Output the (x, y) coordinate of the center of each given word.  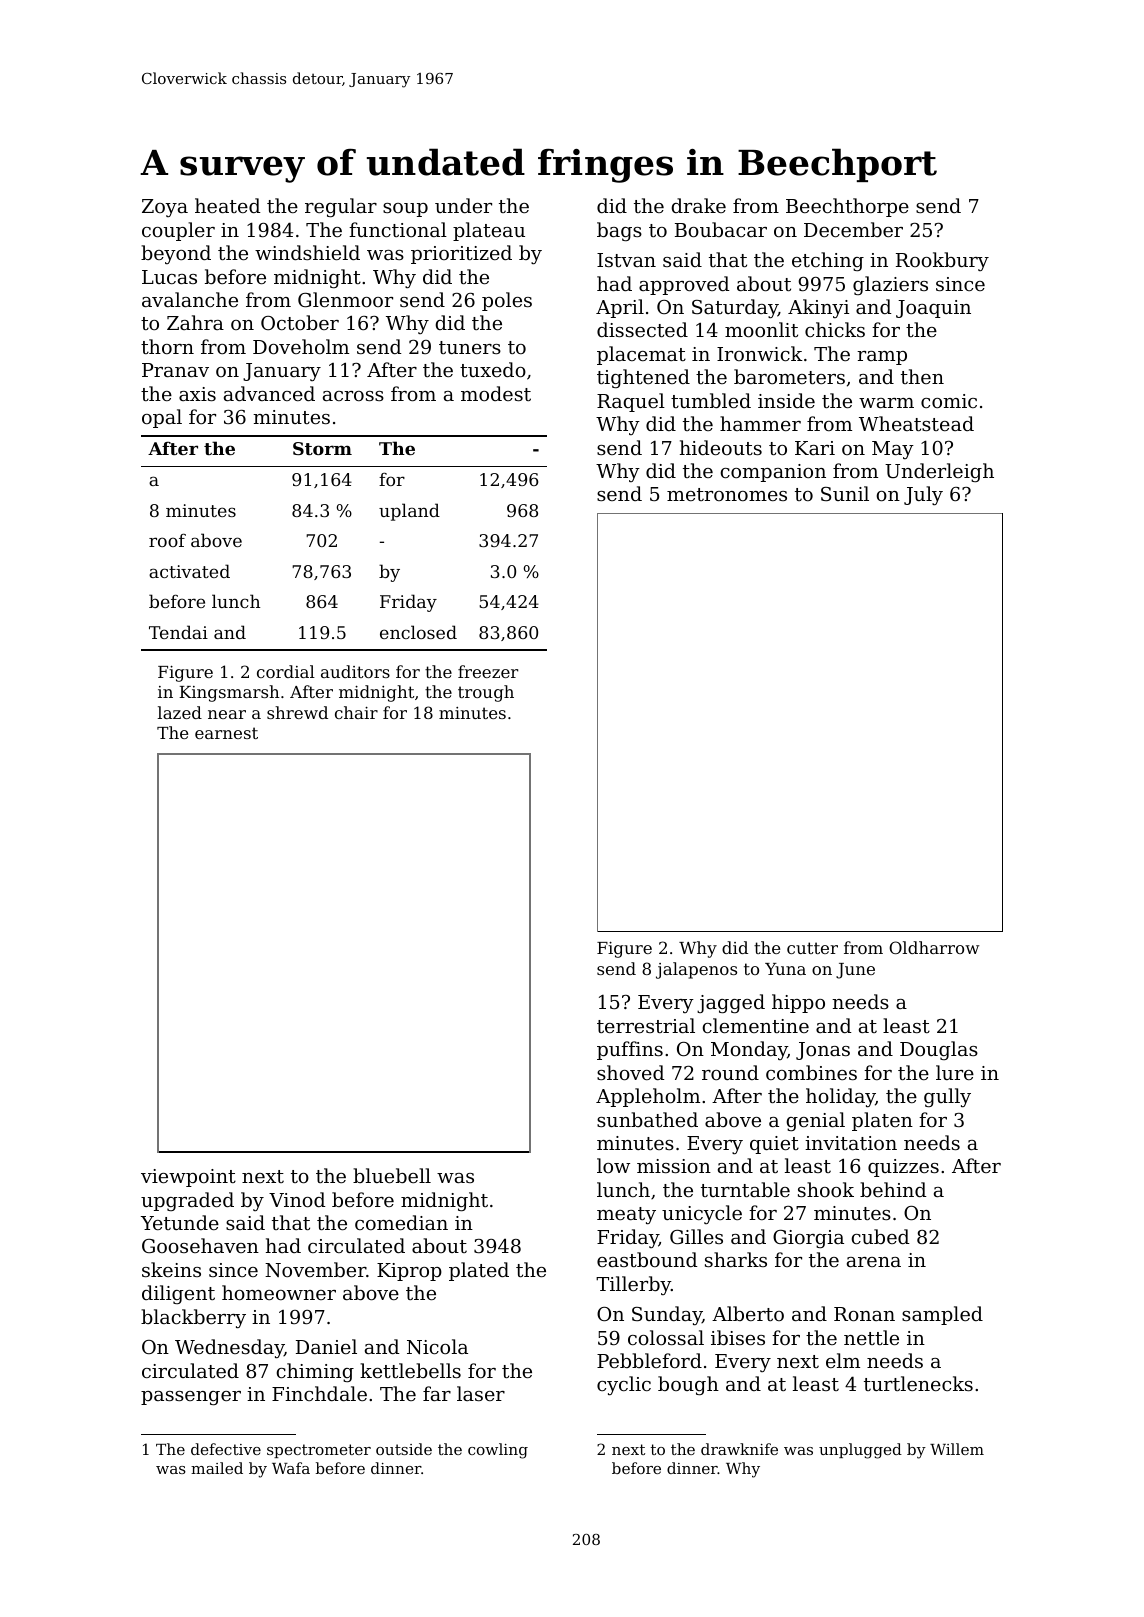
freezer (488, 671)
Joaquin (933, 309)
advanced (269, 393)
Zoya (165, 208)
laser (481, 1393)
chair (356, 712)
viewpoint (188, 1178)
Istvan (626, 260)
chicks (835, 329)
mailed (217, 1468)
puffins (630, 1050)
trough (486, 693)
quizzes (903, 1168)
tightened (643, 378)
